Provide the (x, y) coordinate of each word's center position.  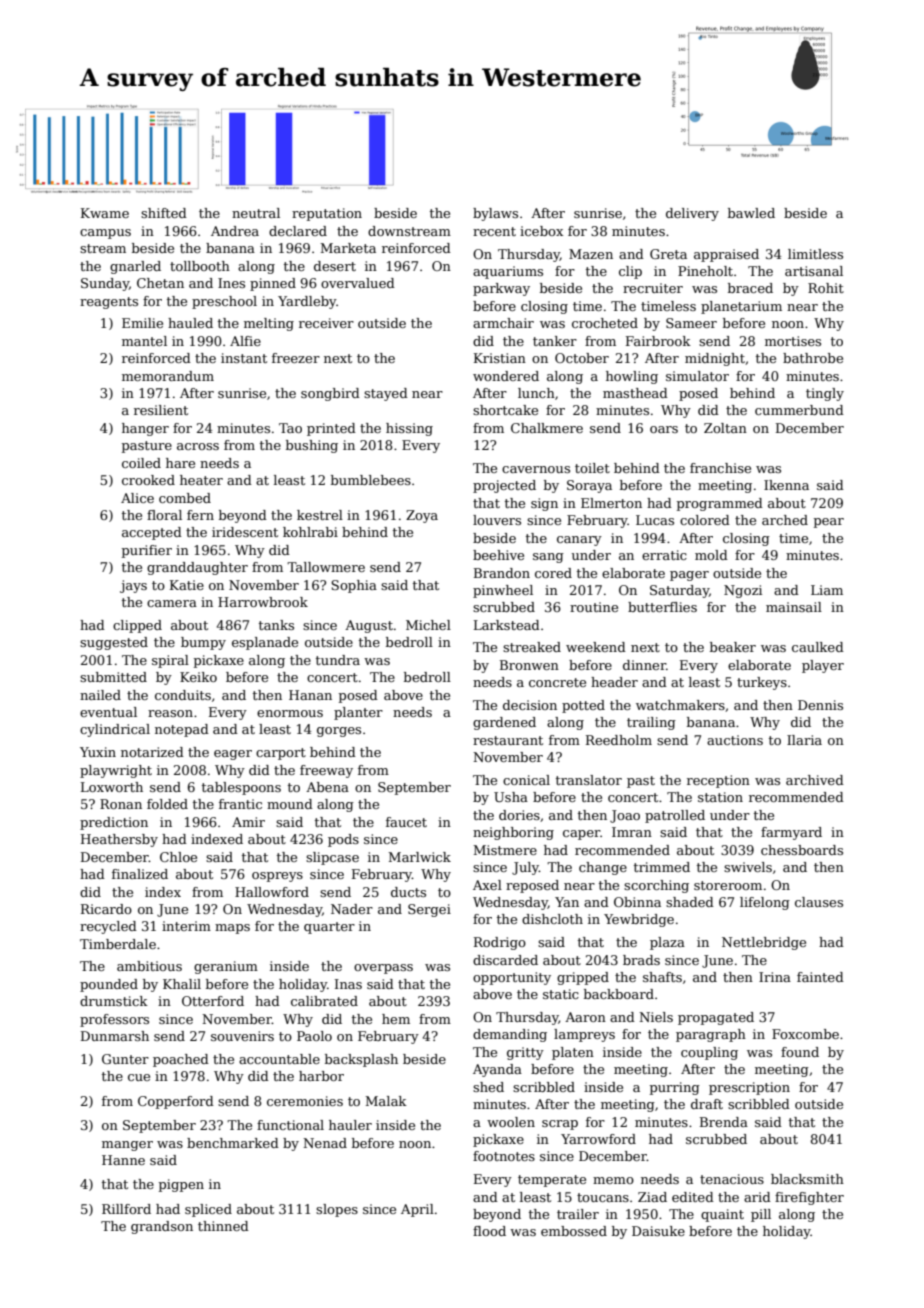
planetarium (741, 307)
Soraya (589, 486)
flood (489, 1231)
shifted (164, 213)
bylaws (495, 214)
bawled (751, 213)
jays (133, 586)
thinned (223, 1226)
